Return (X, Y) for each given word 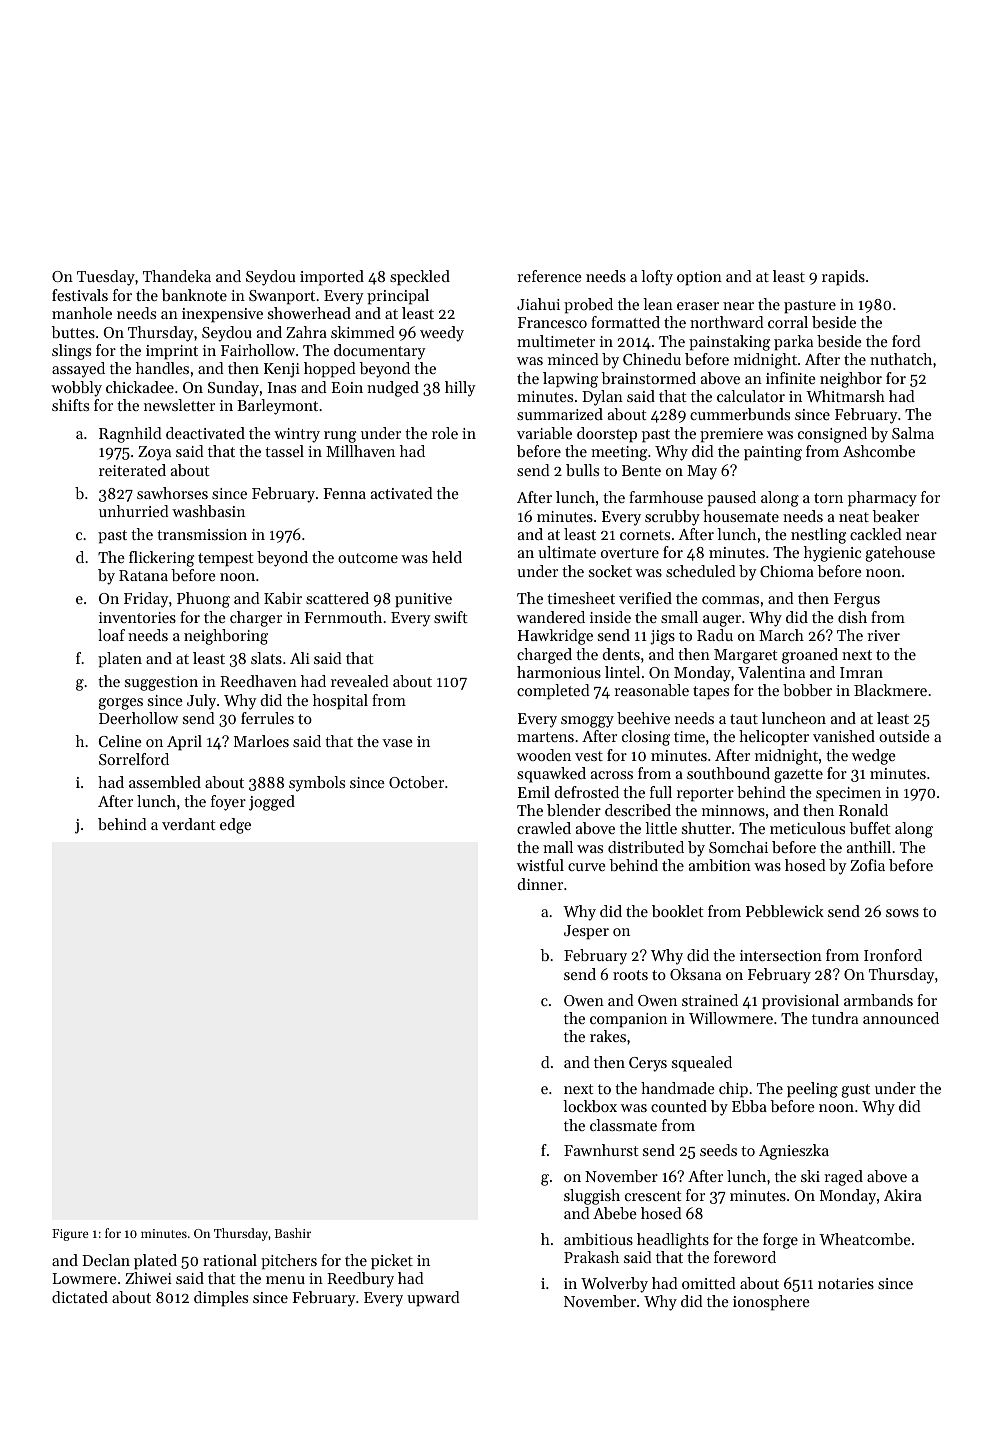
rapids (843, 278)
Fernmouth (343, 617)
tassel (284, 451)
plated (155, 1262)
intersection (781, 955)
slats (266, 658)
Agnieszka (794, 1152)
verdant (189, 824)
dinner (540, 884)
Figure (70, 1235)
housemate (741, 516)
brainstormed (648, 378)
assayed (78, 370)
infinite (791, 378)
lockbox (590, 1106)
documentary (379, 352)
